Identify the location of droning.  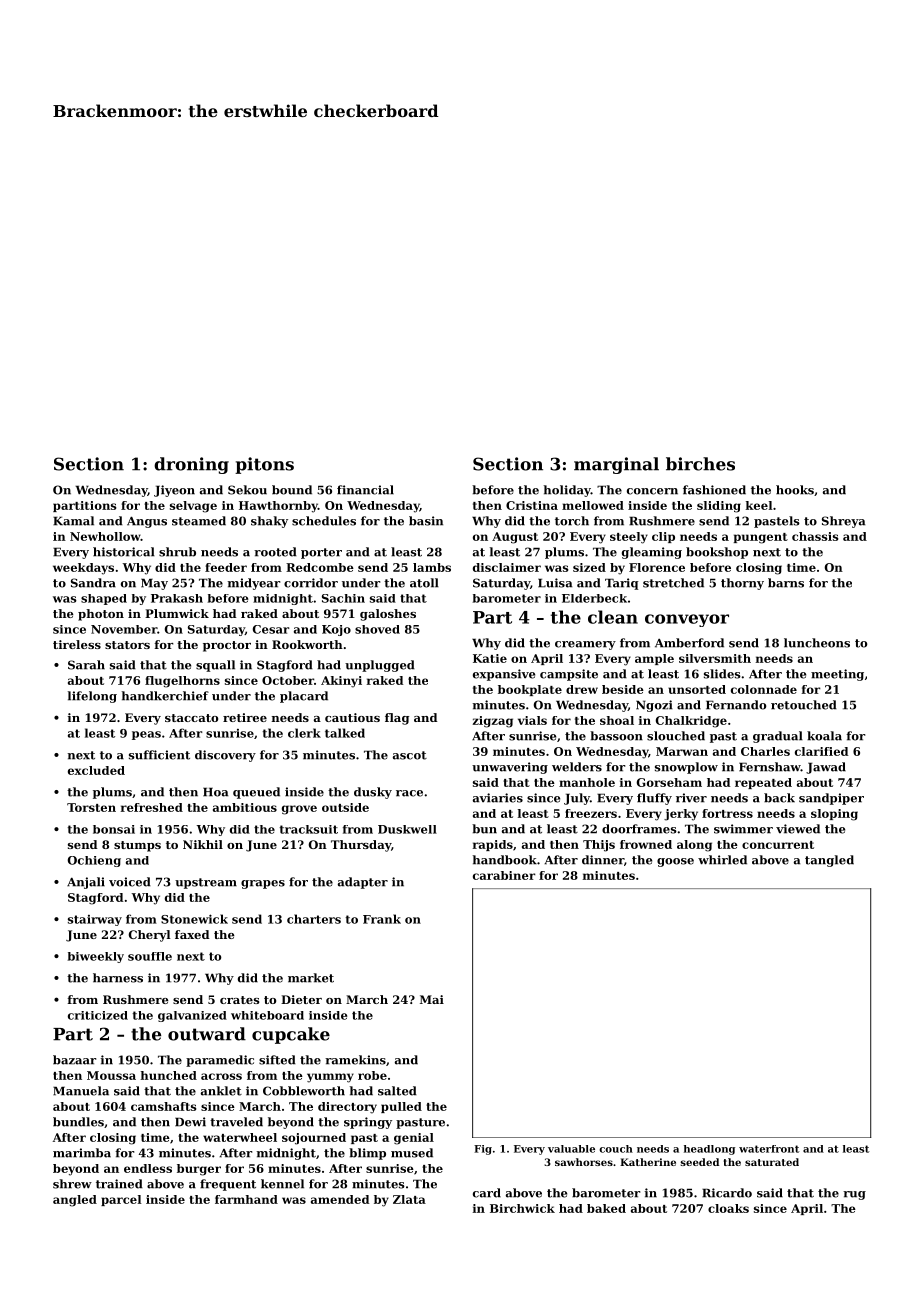
(191, 465).
